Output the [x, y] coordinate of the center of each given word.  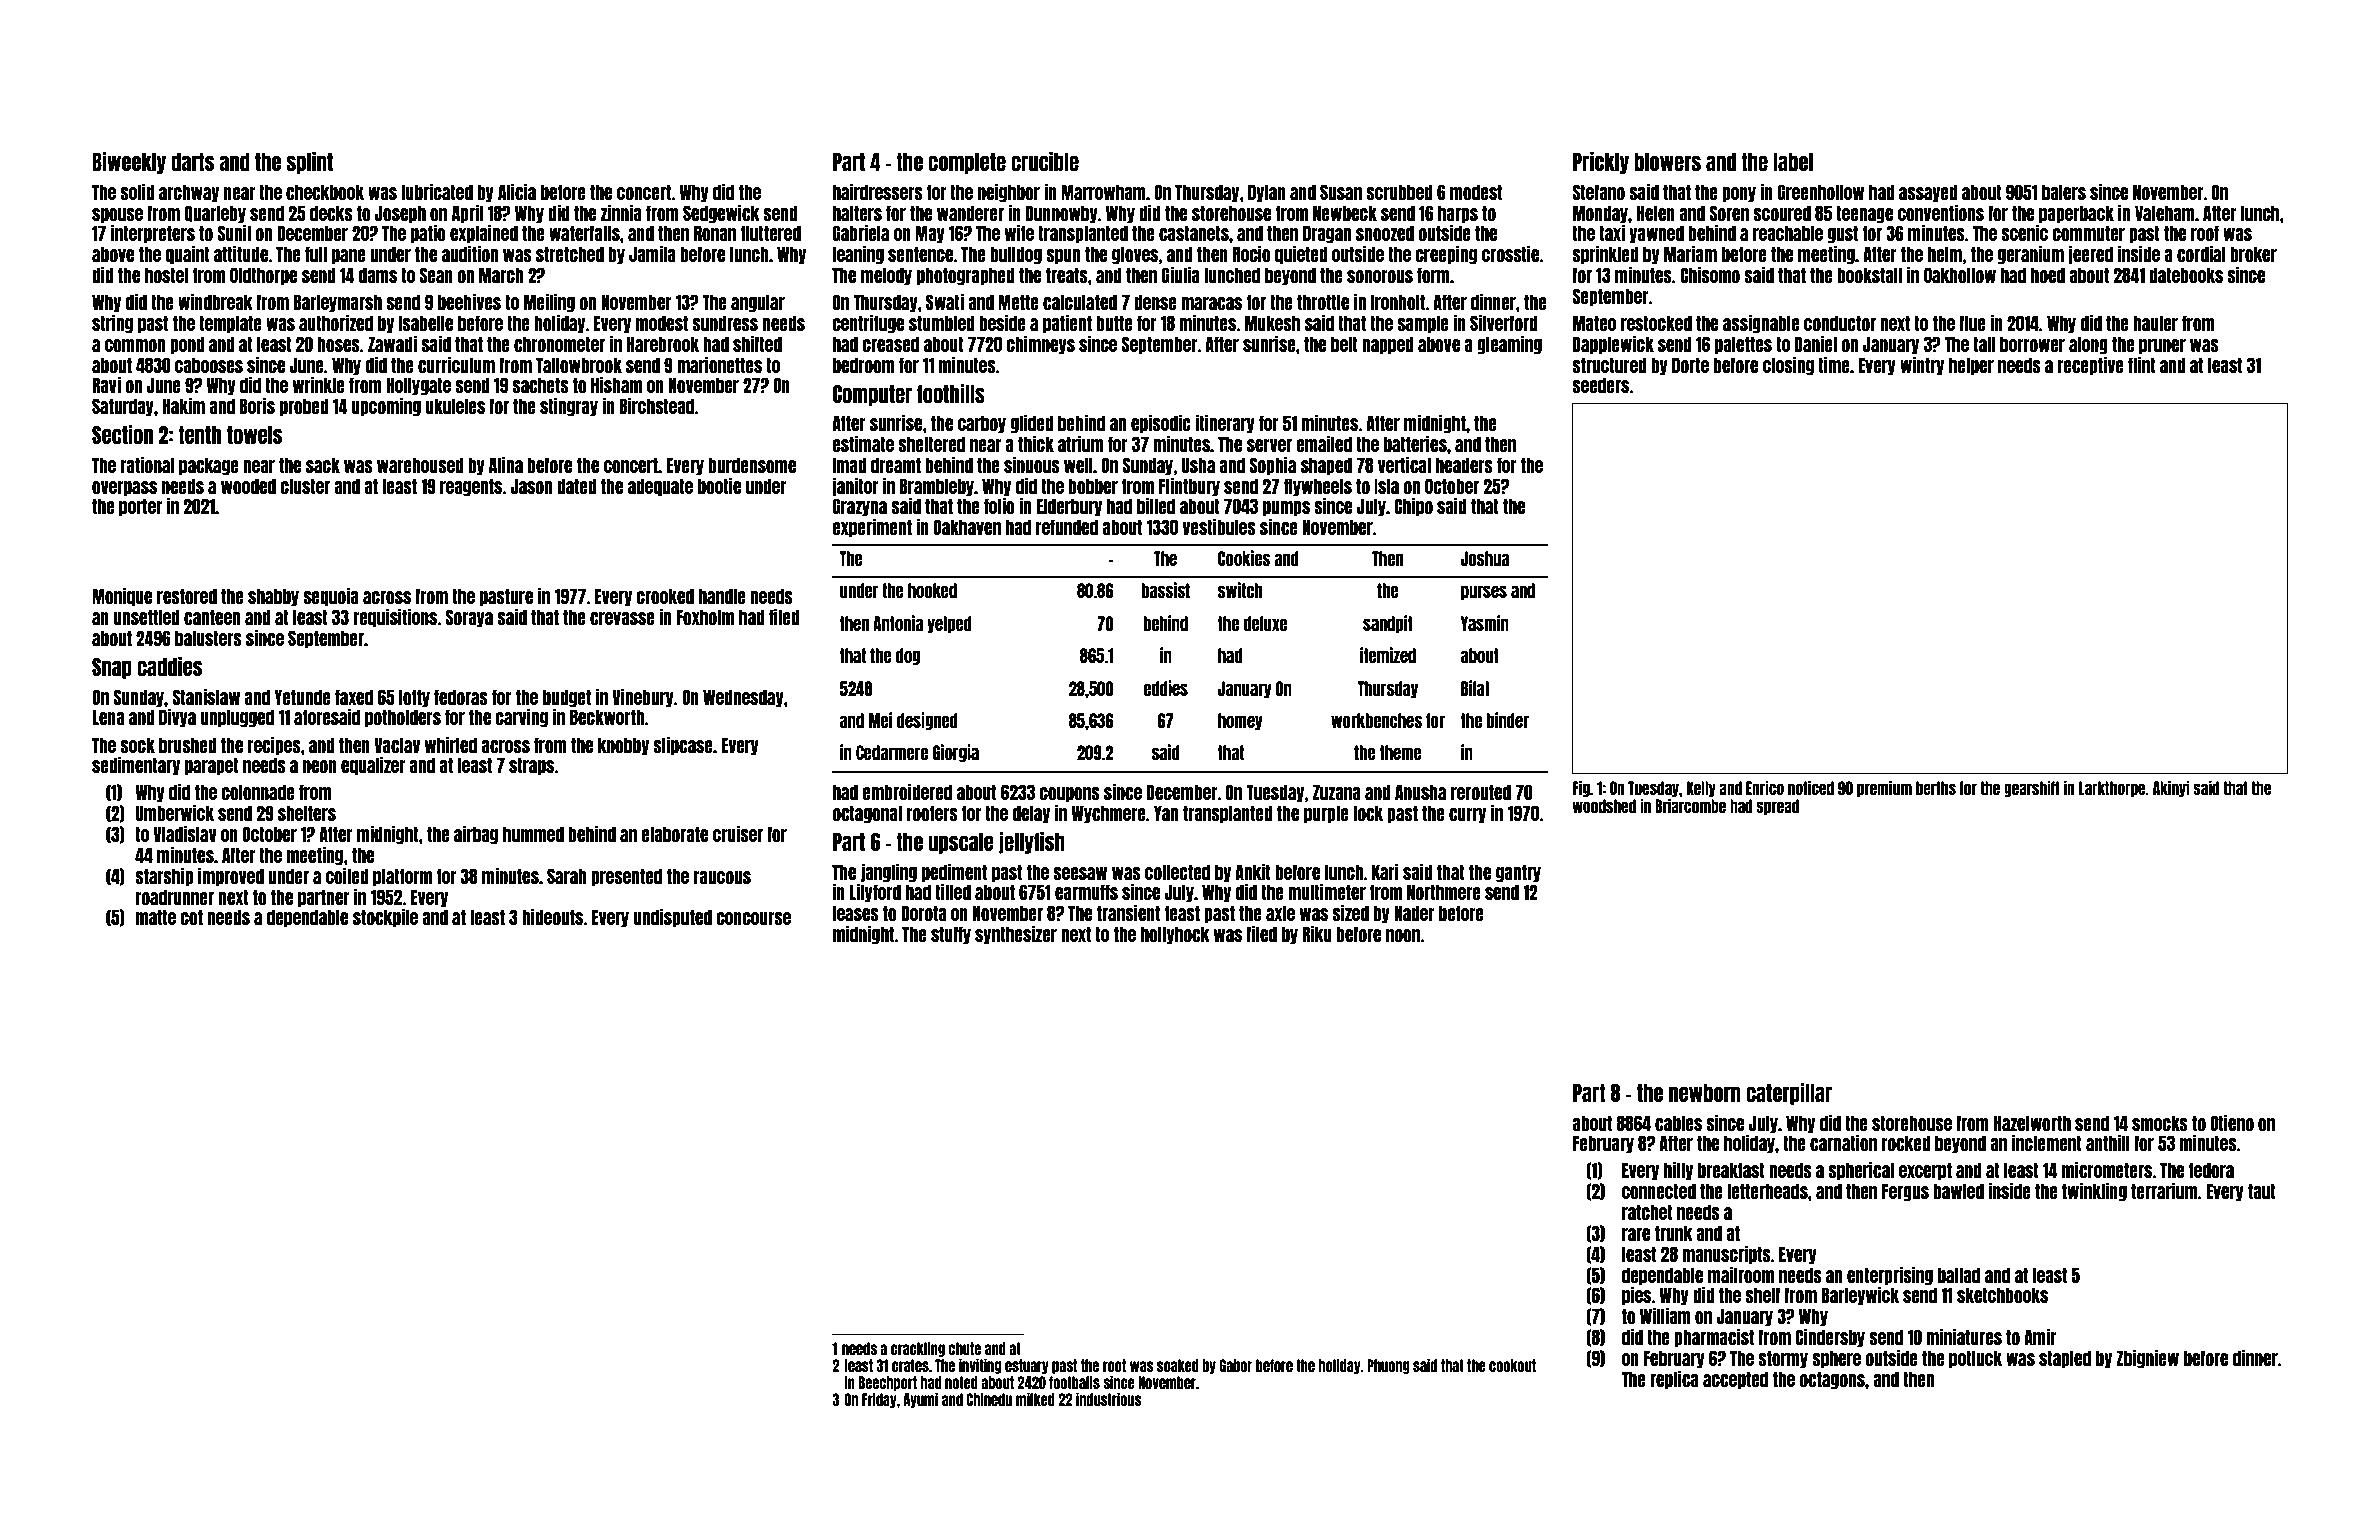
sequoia [331, 596]
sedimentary [136, 765]
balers [2064, 192]
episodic [1161, 423]
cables [1678, 1123]
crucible [1045, 161]
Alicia [517, 191]
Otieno [2232, 1122]
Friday [879, 1400]
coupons [1070, 794]
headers [1464, 465]
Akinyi [2171, 788]
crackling [918, 1349]
